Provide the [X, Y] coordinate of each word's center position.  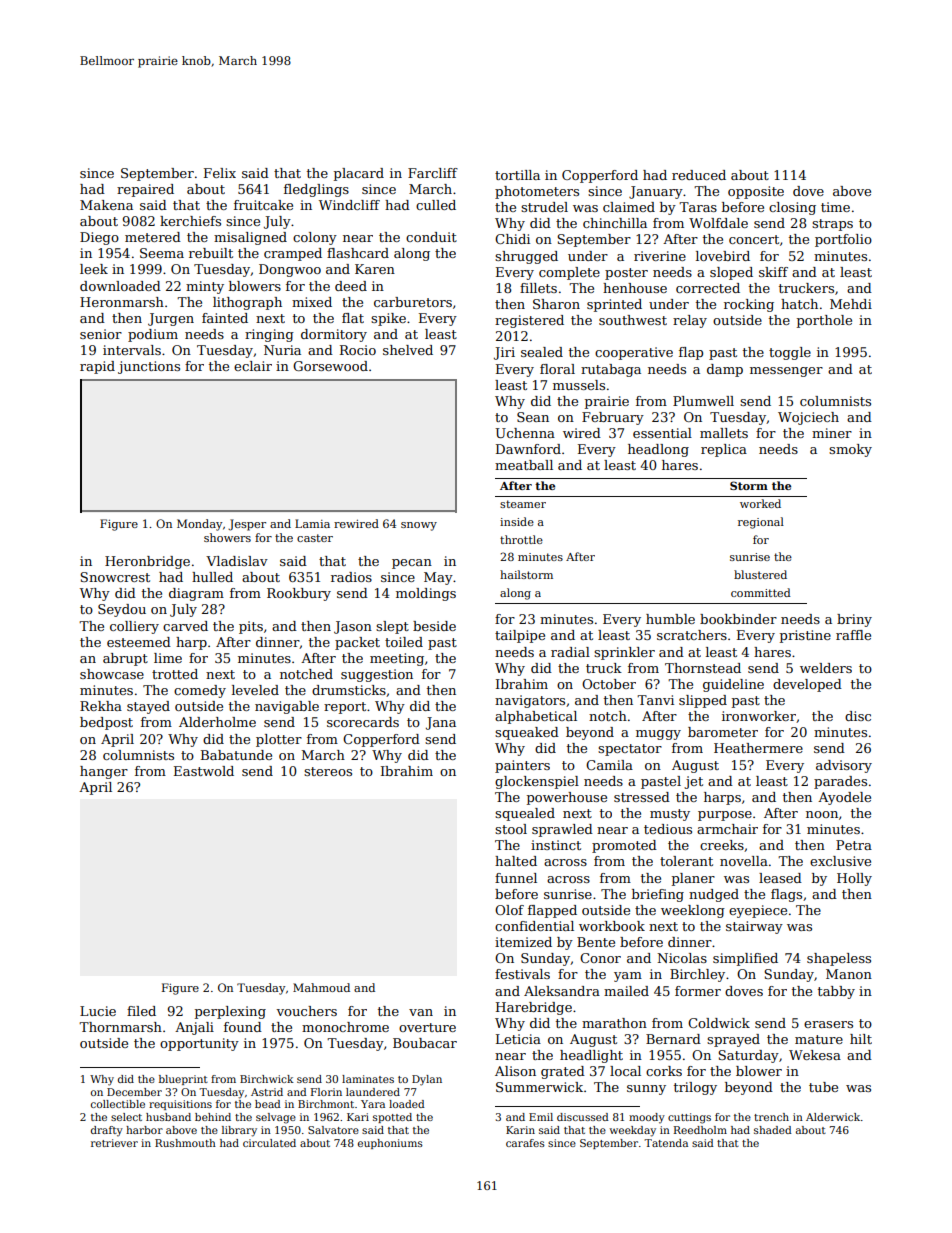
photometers [537, 192]
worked [760, 503]
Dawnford [528, 449]
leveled [255, 690]
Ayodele [844, 798]
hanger [104, 772]
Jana [441, 723]
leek [94, 269]
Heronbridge [147, 562]
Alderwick [833, 1117]
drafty [107, 1131]
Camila [609, 765]
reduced [699, 175]
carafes [525, 1143]
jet [693, 782]
